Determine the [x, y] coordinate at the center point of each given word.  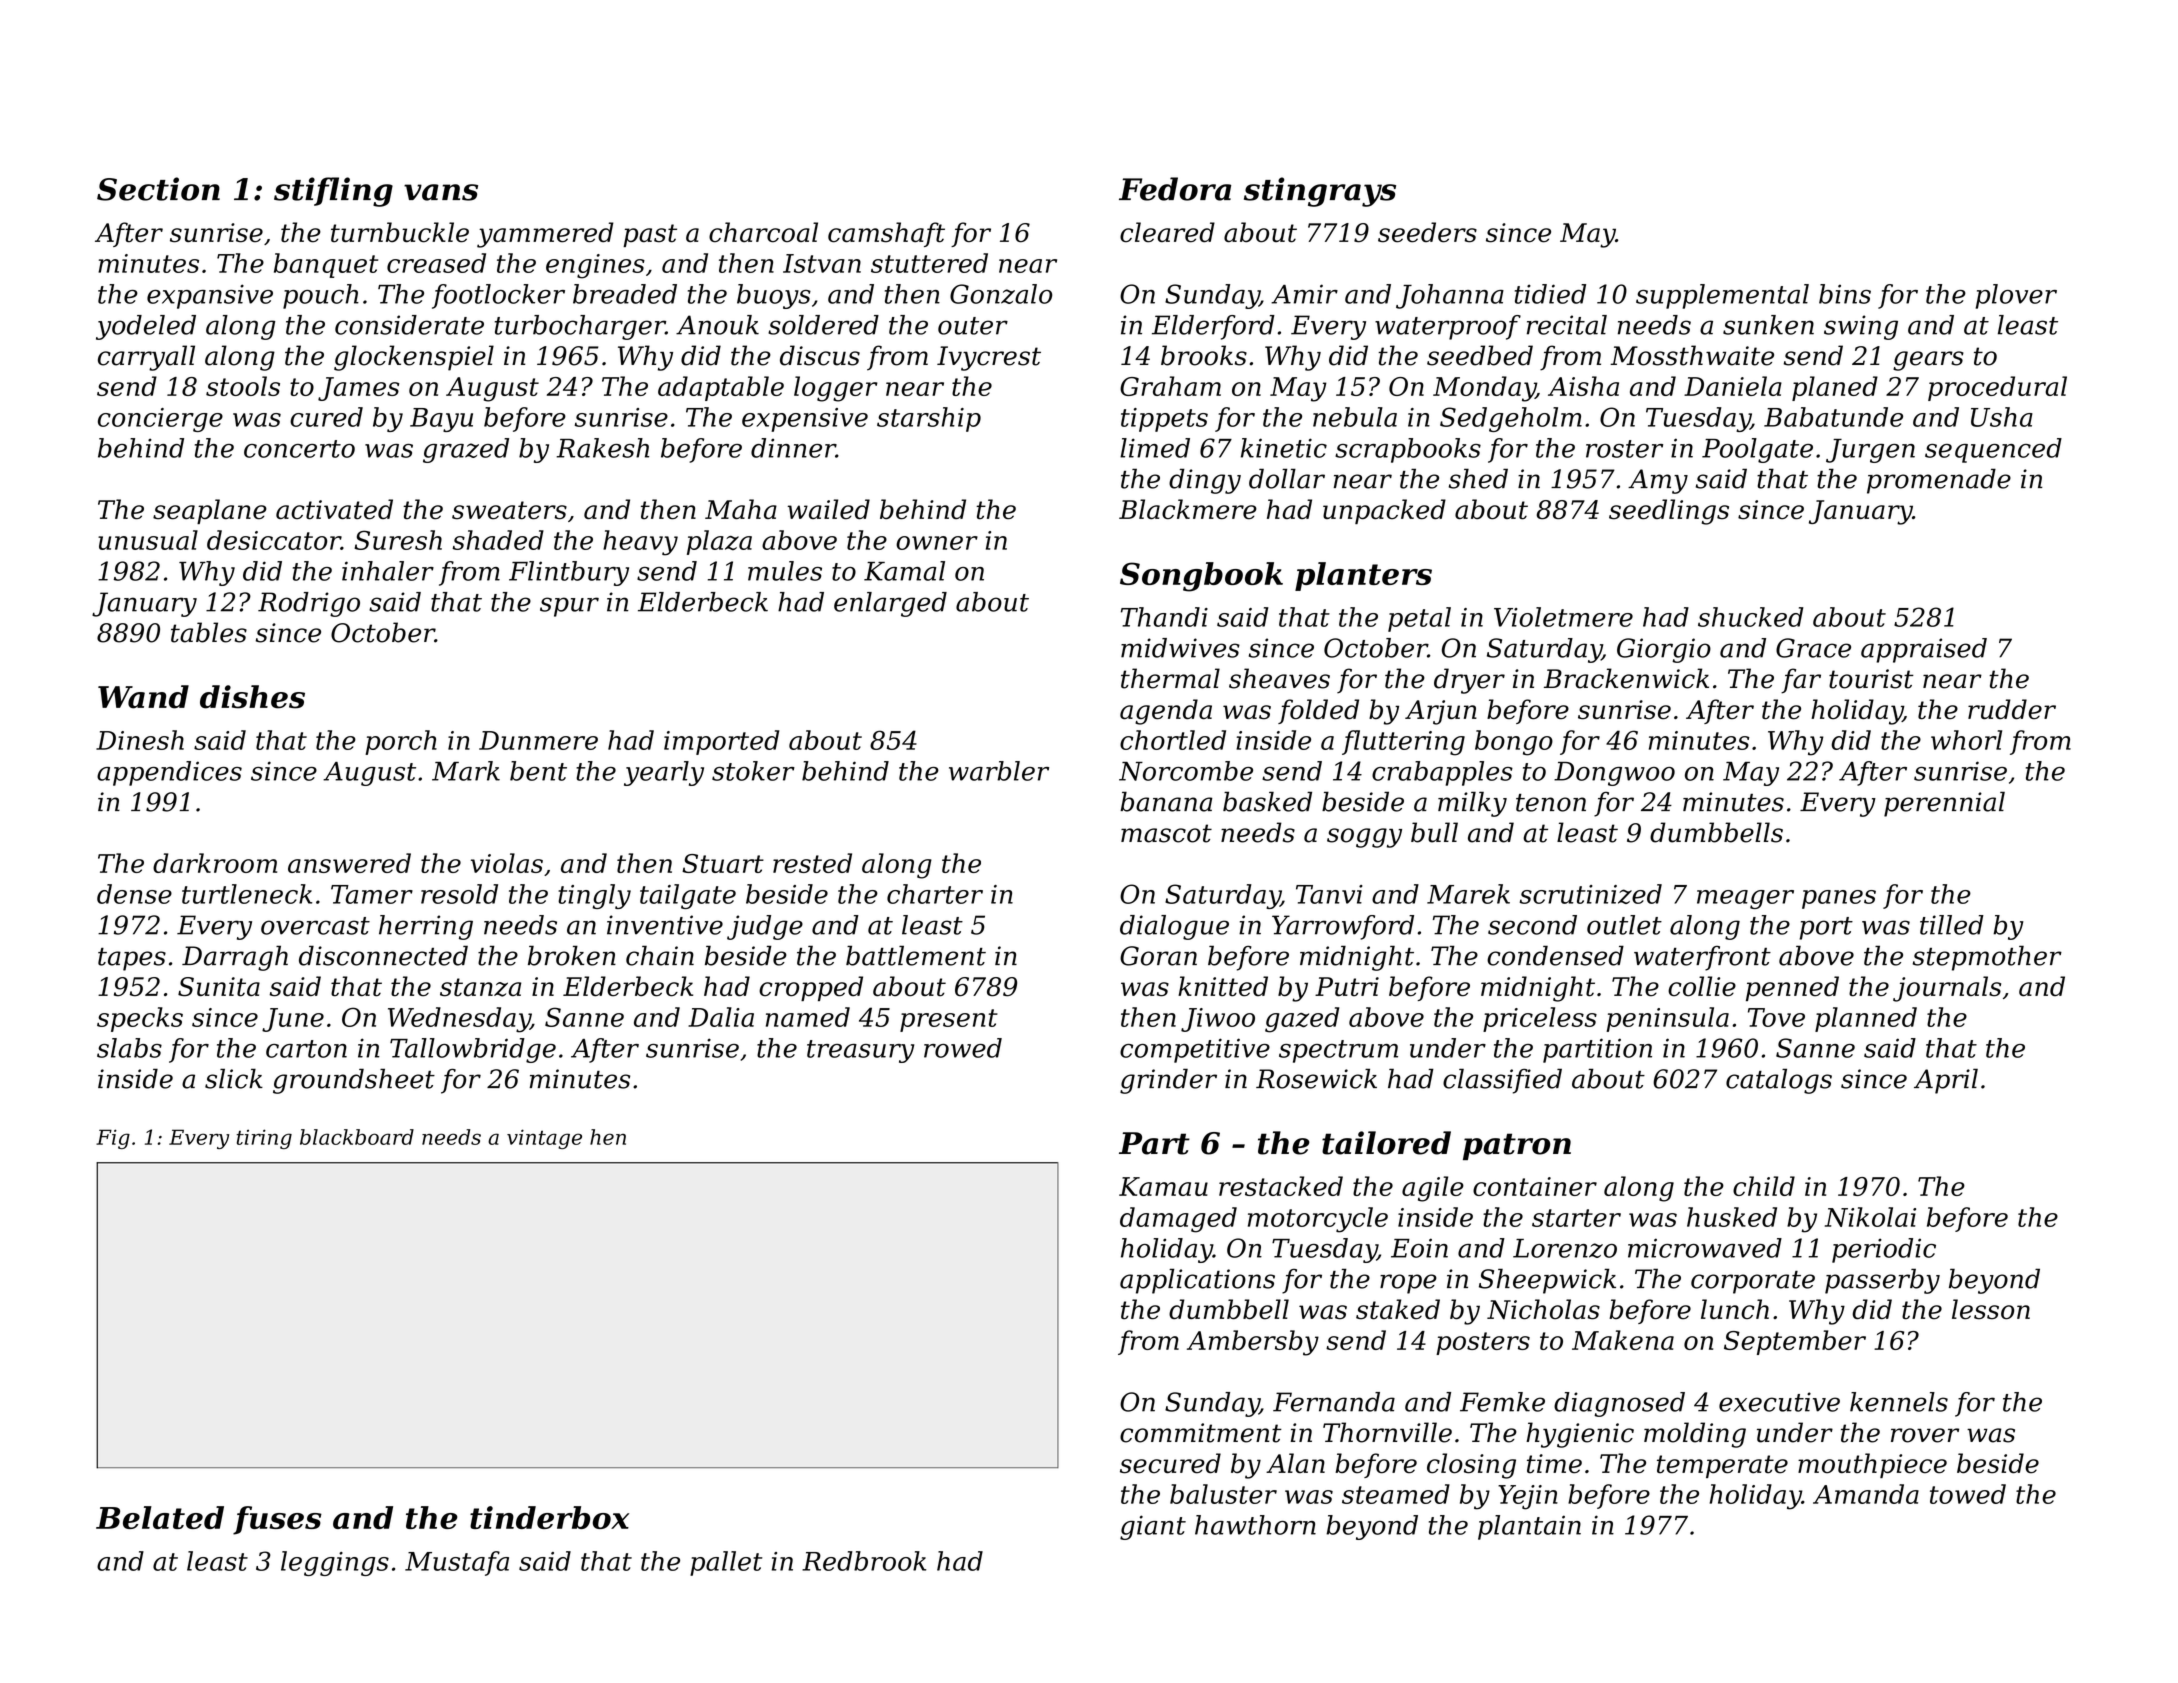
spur [569, 607]
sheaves [1279, 678]
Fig [113, 1139]
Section [158, 189]
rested [812, 863]
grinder [1168, 1081]
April [1946, 1081]
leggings [335, 1563]
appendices [169, 773]
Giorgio [1664, 650]
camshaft [886, 234]
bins [1845, 294]
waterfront [1702, 958]
